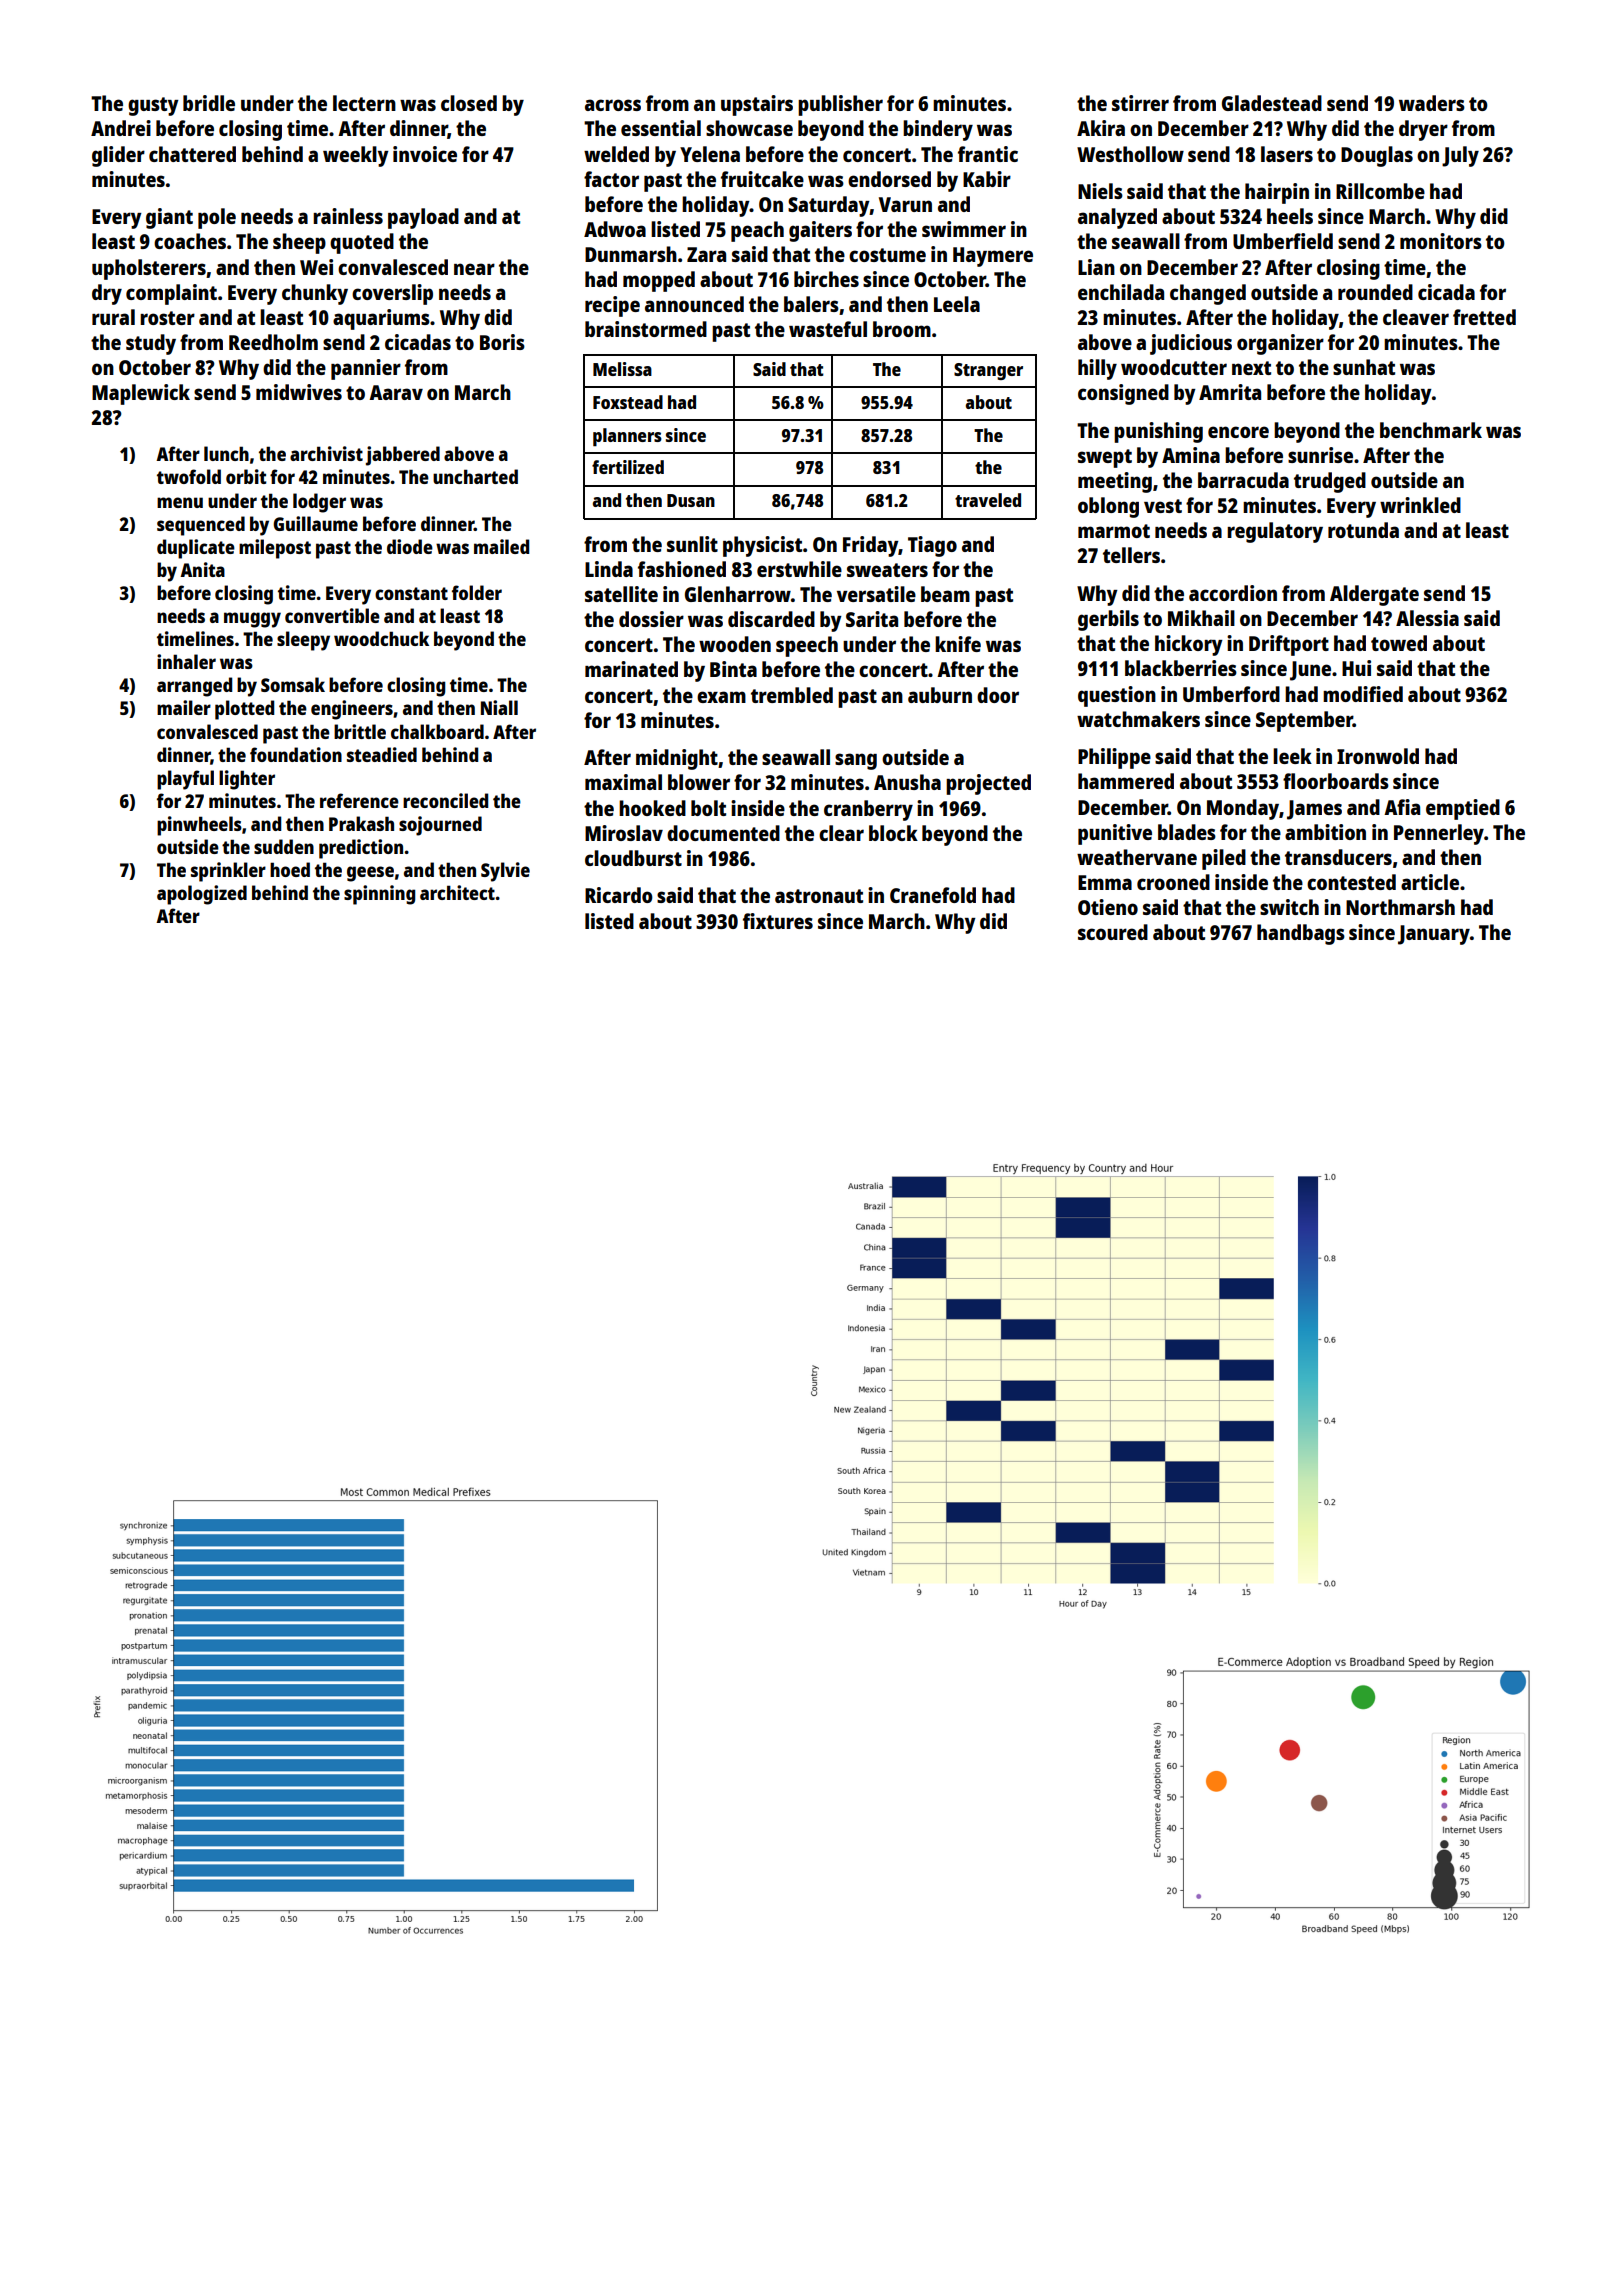  What do you see at coordinates (1330, 482) in the screenshot?
I see `trudged` at bounding box center [1330, 482].
